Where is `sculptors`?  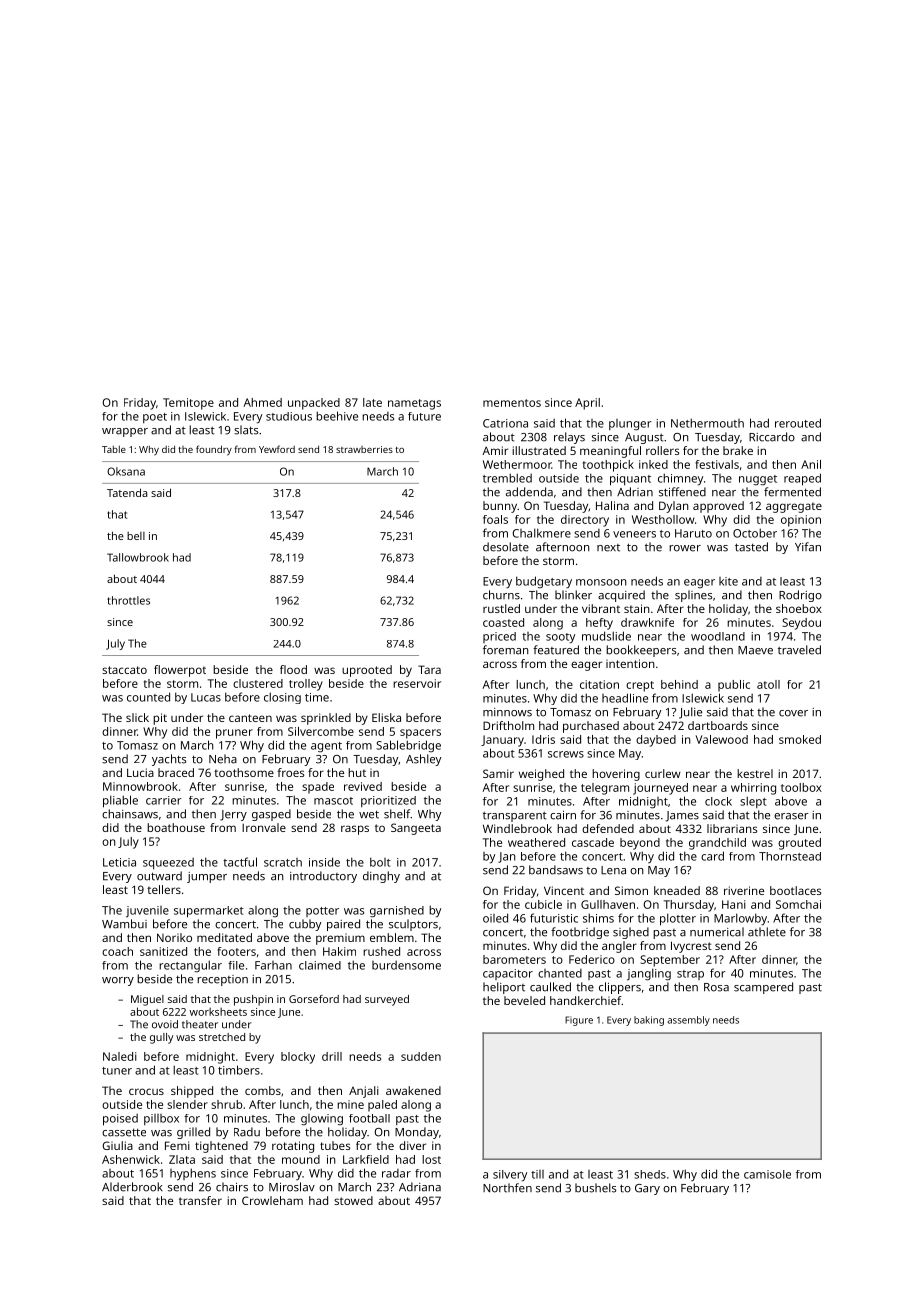 sculptors is located at coordinates (413, 925).
